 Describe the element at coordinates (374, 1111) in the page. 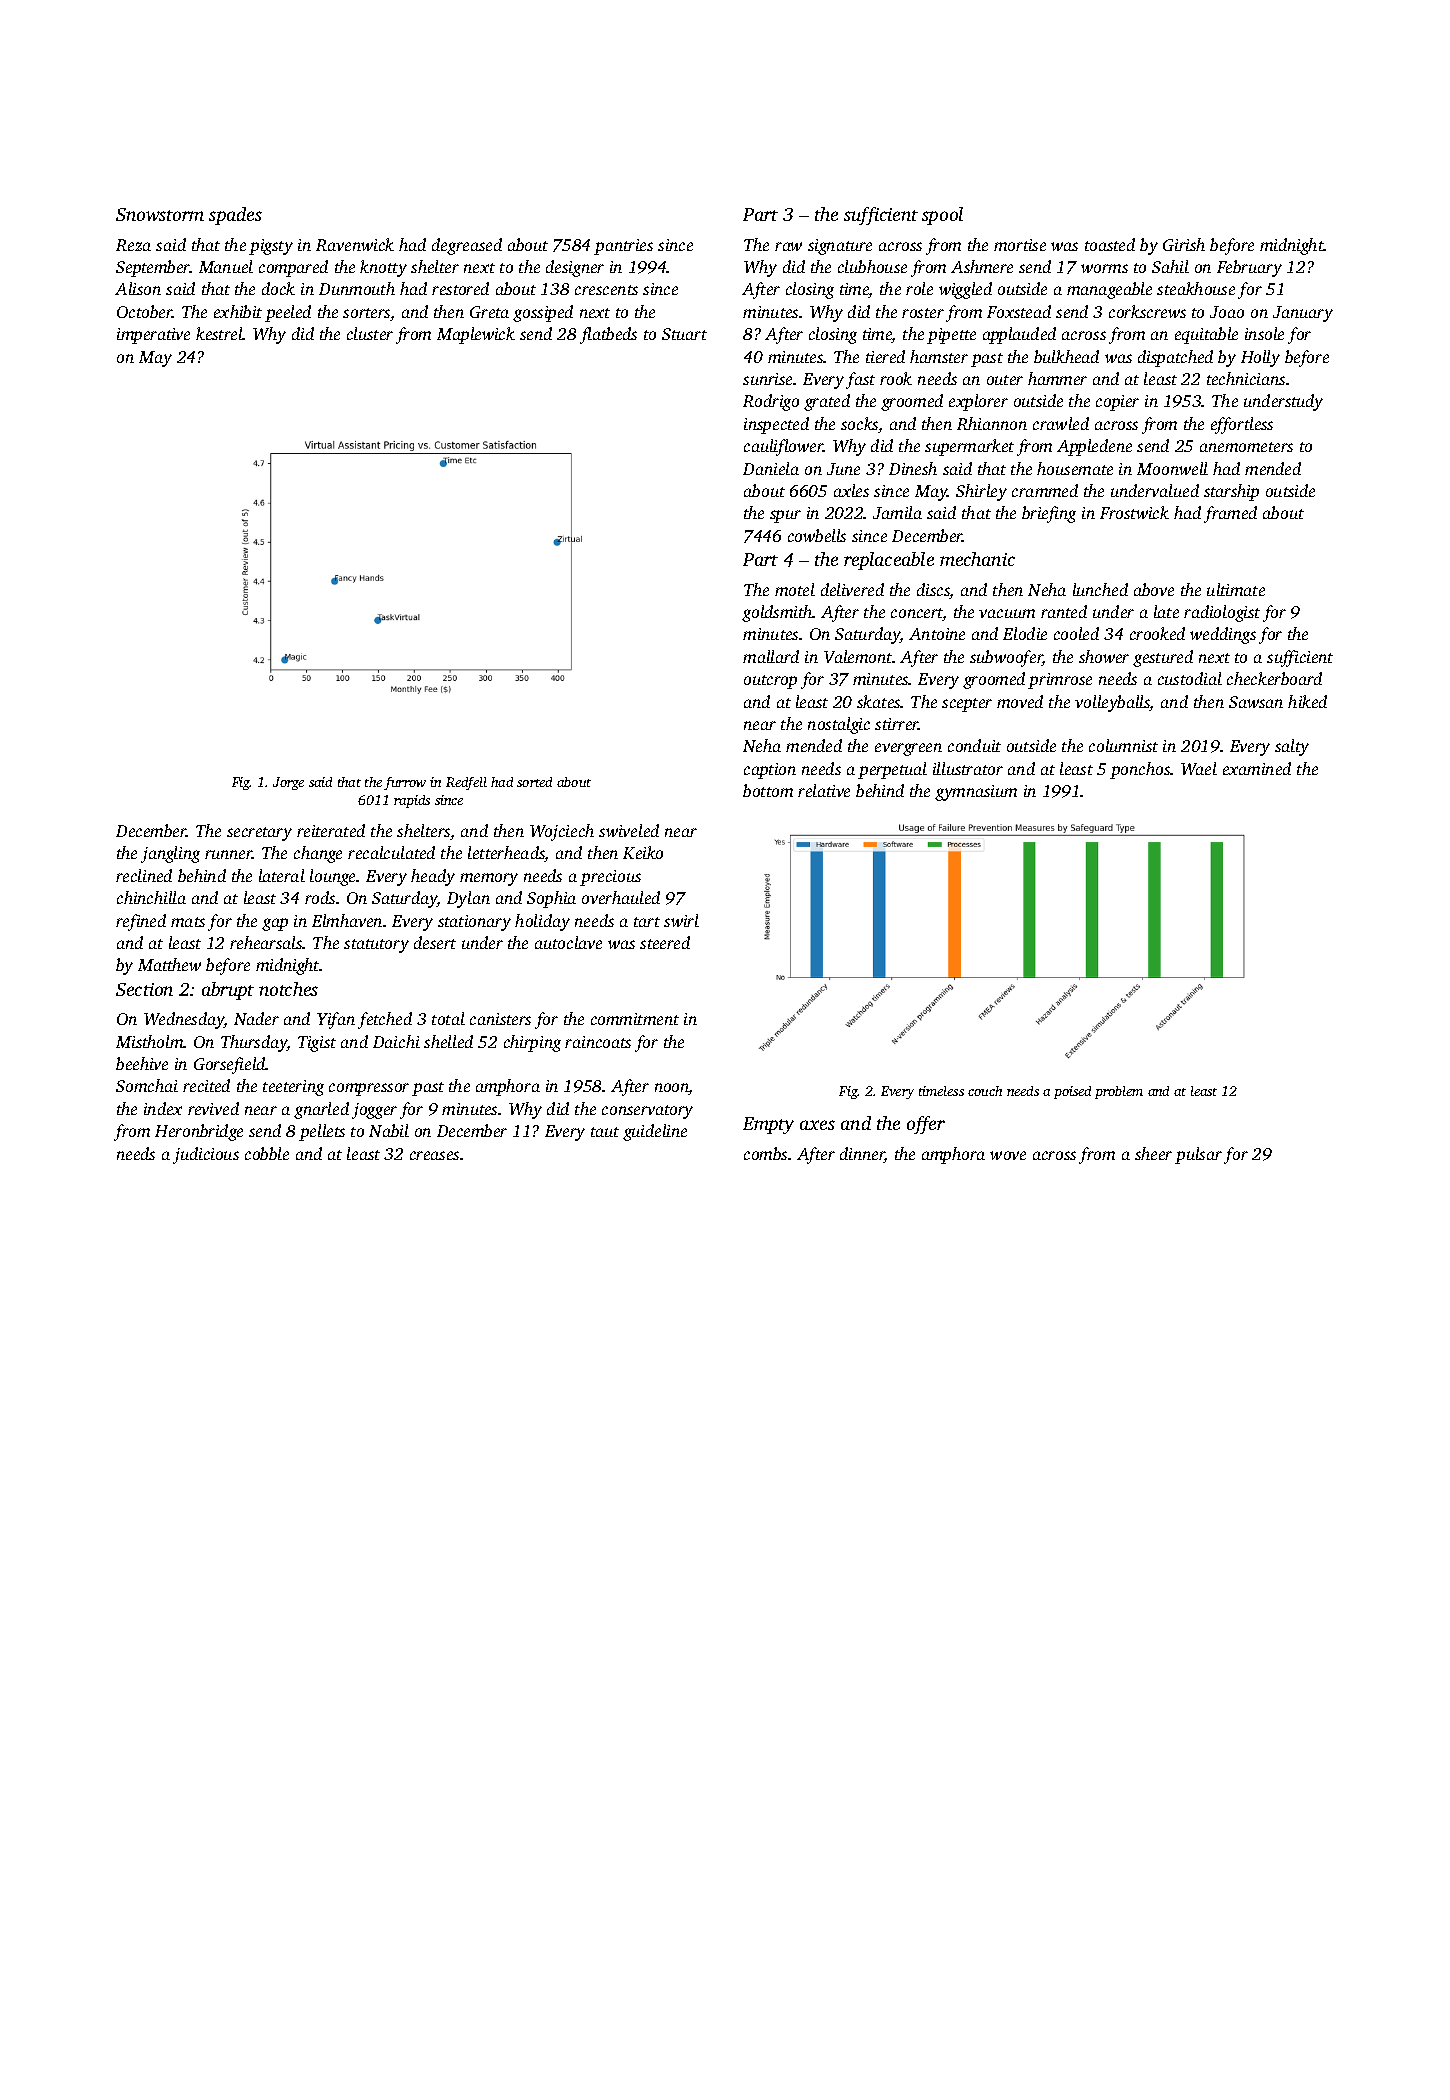

I see `jogger` at that location.
